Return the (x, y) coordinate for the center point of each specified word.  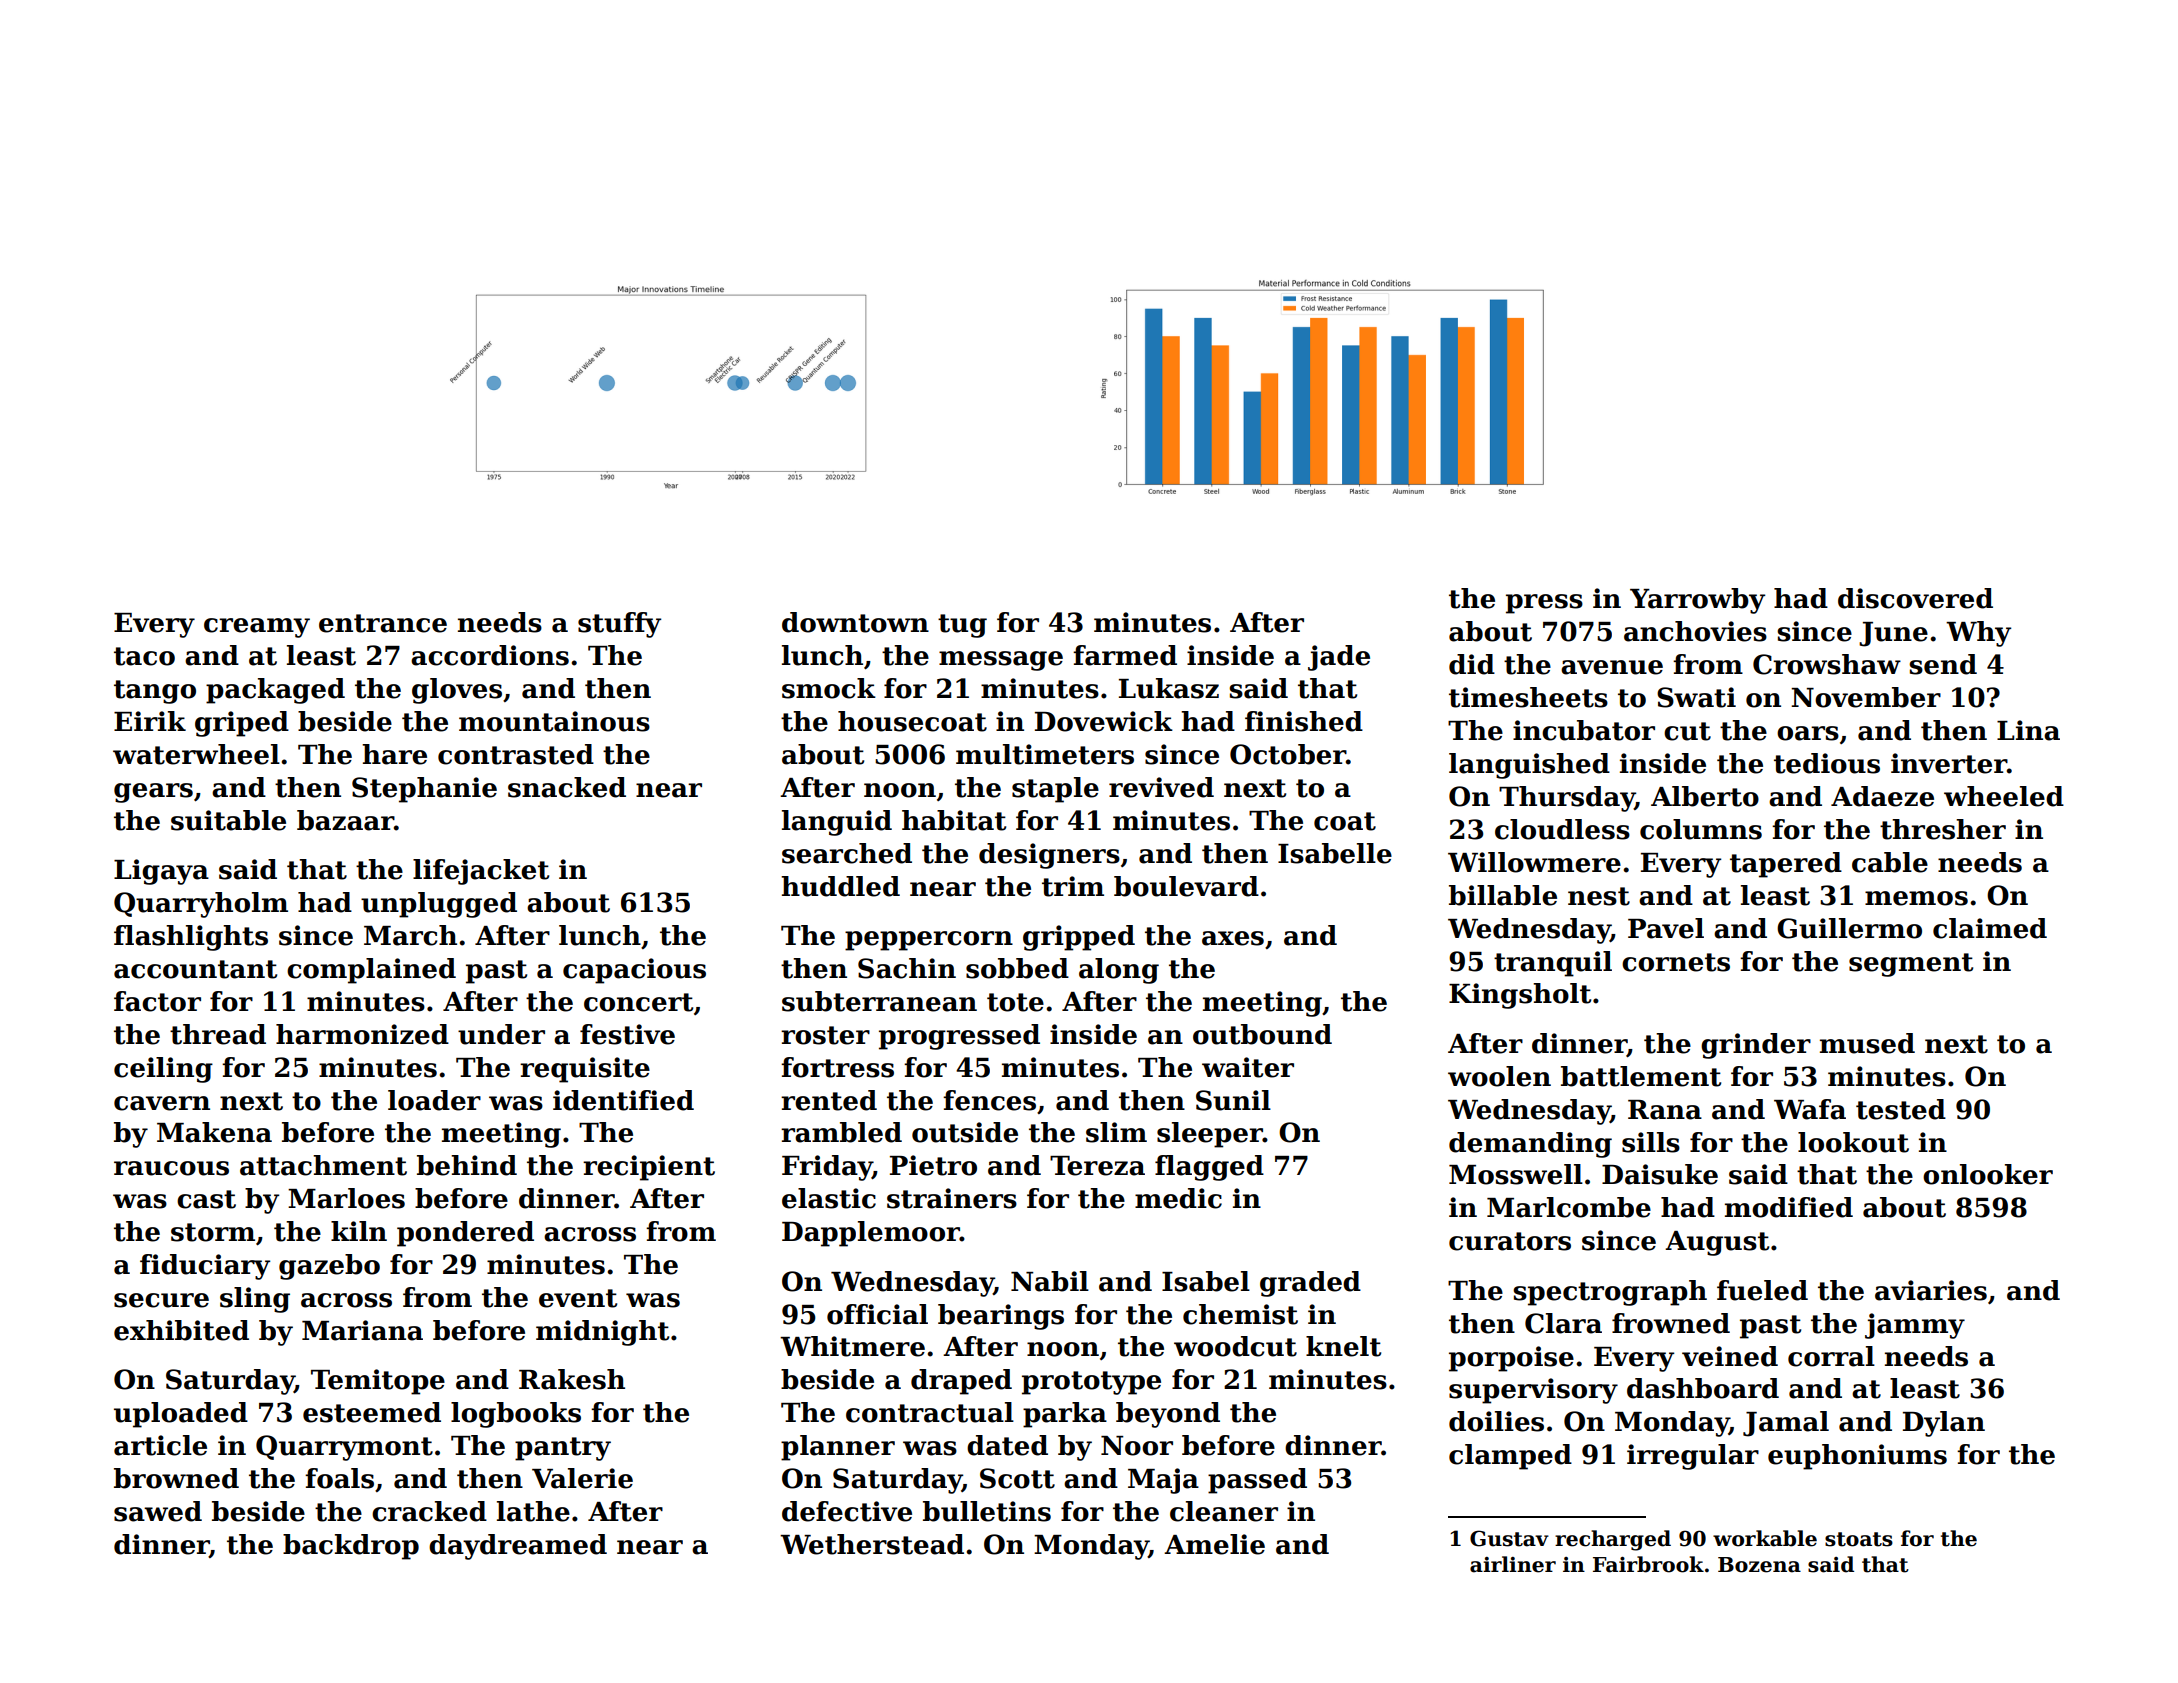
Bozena (1759, 1565)
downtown (855, 622)
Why (1978, 634)
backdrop (351, 1547)
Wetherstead (872, 1544)
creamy (257, 628)
